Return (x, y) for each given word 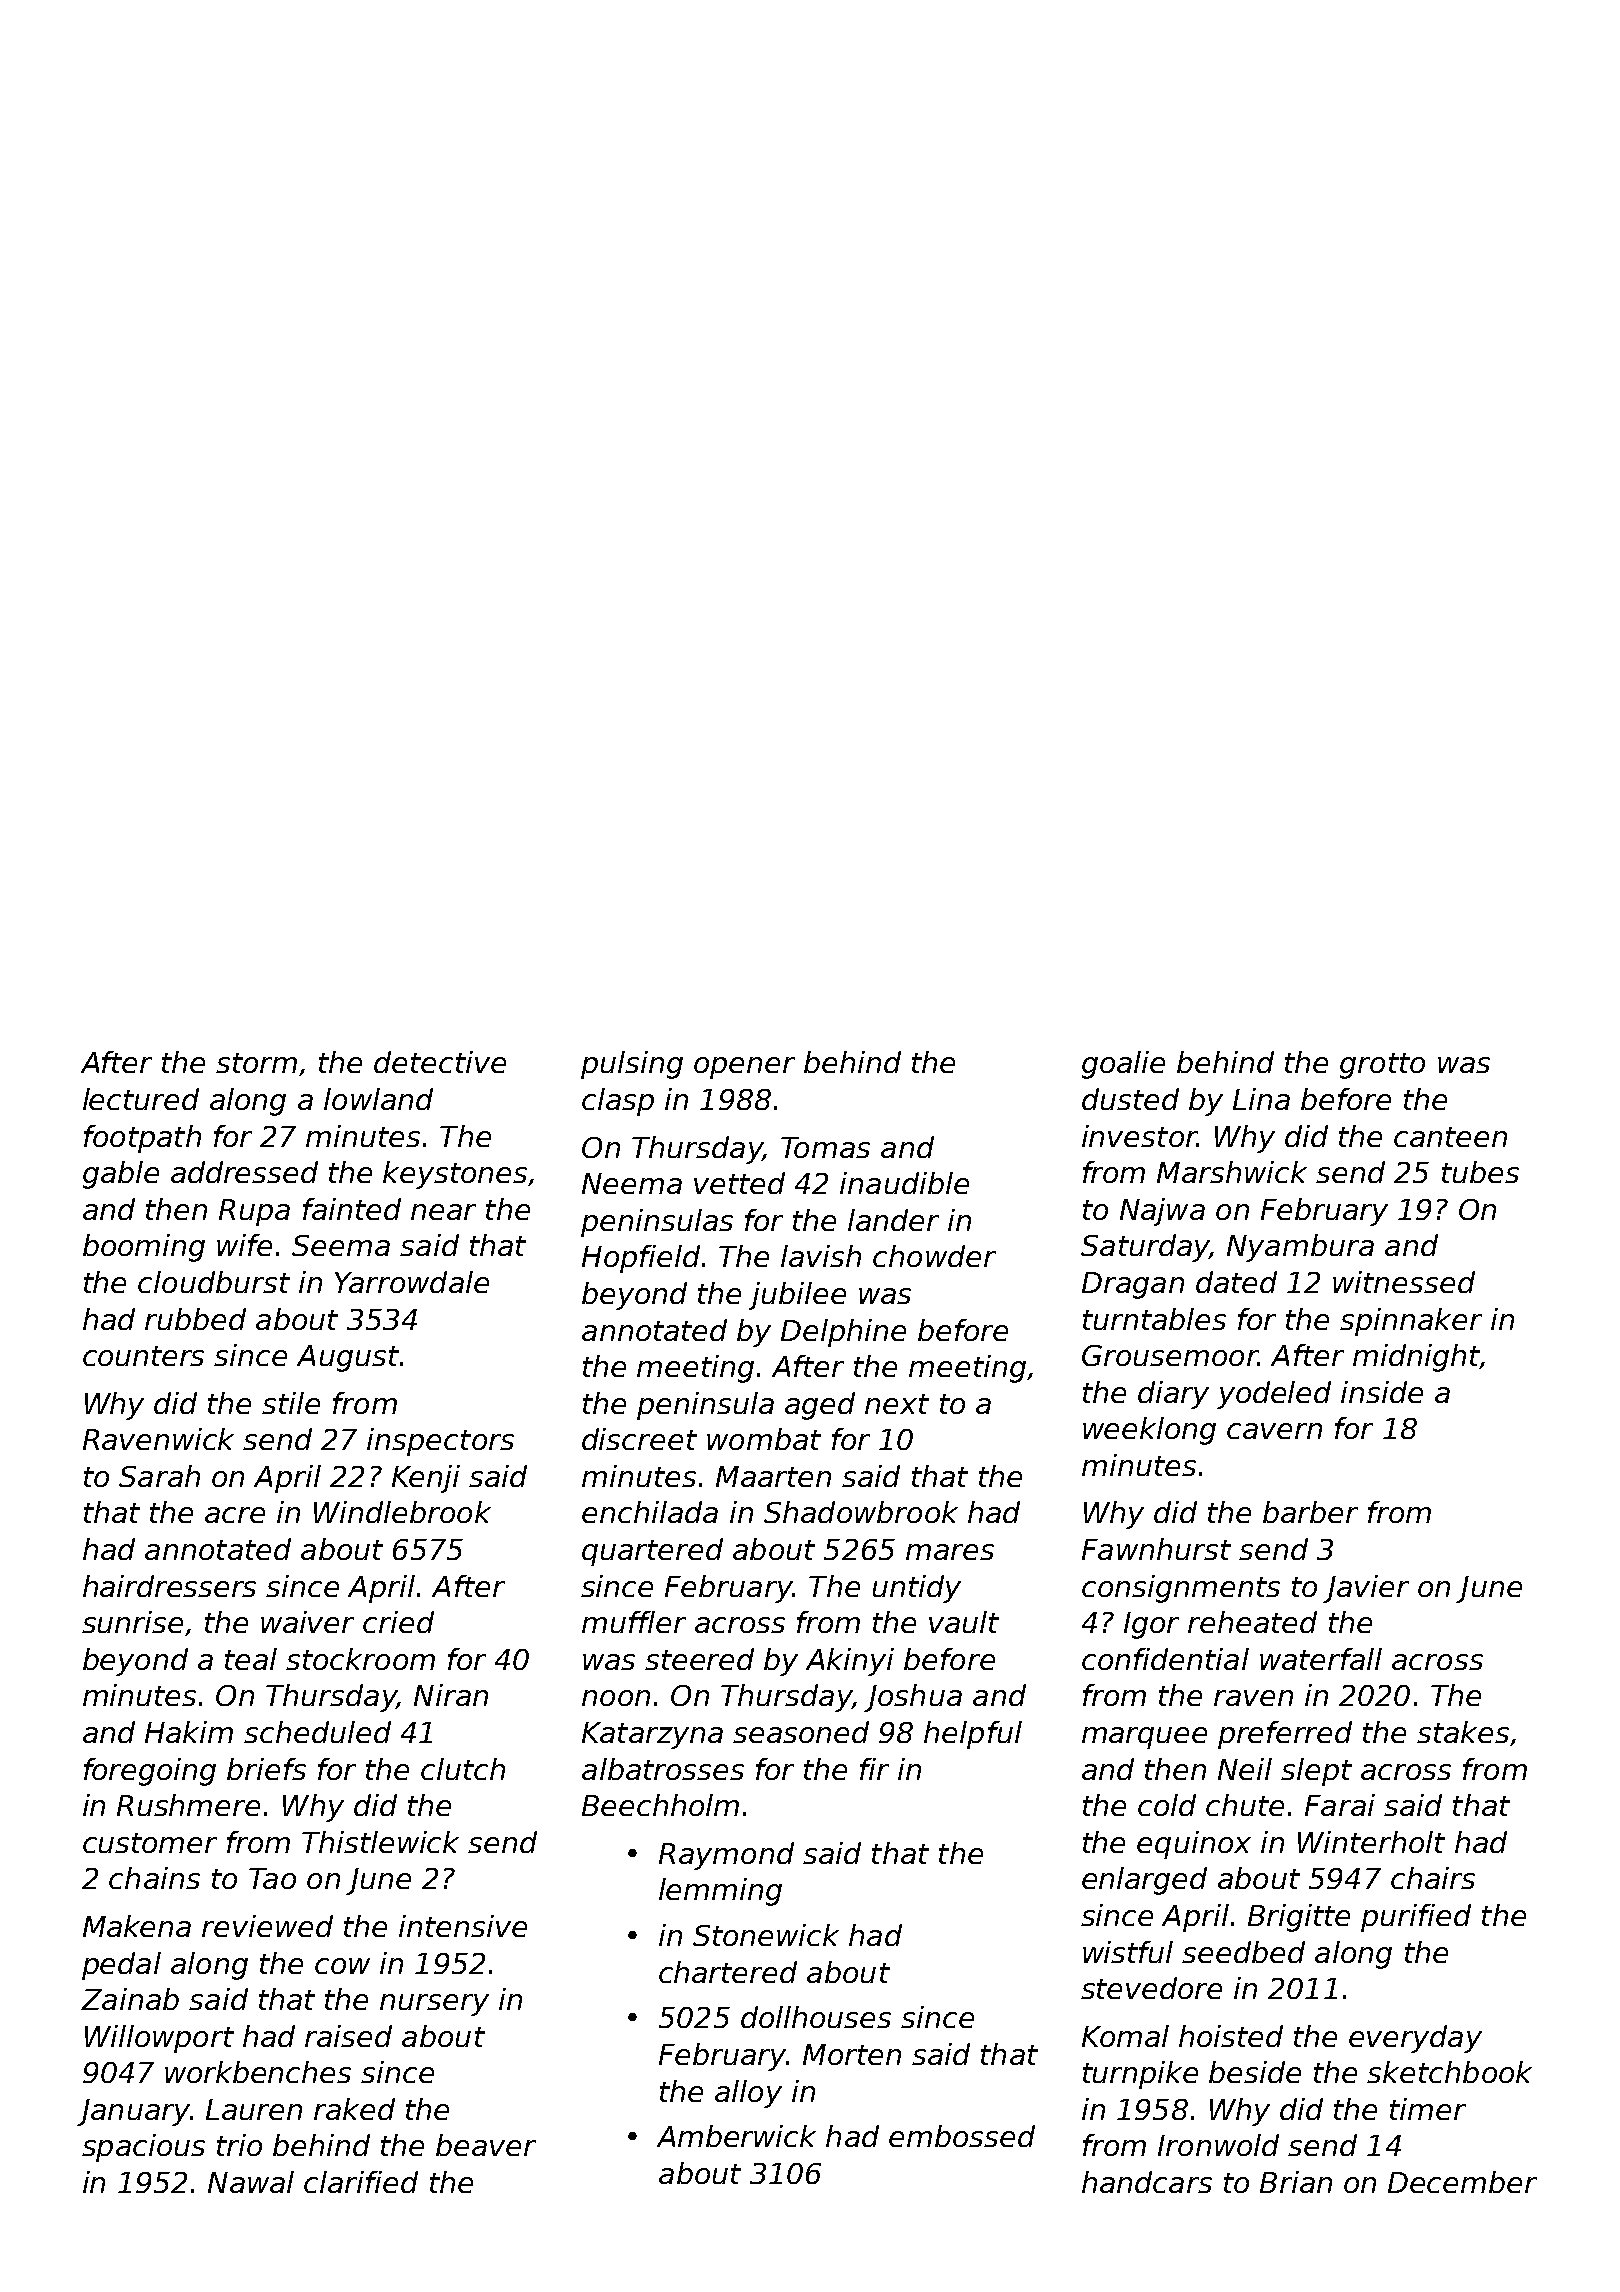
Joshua (913, 1698)
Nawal (251, 2182)
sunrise (132, 1622)
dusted (1130, 1099)
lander (893, 1220)
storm (256, 1063)
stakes (1463, 1732)
